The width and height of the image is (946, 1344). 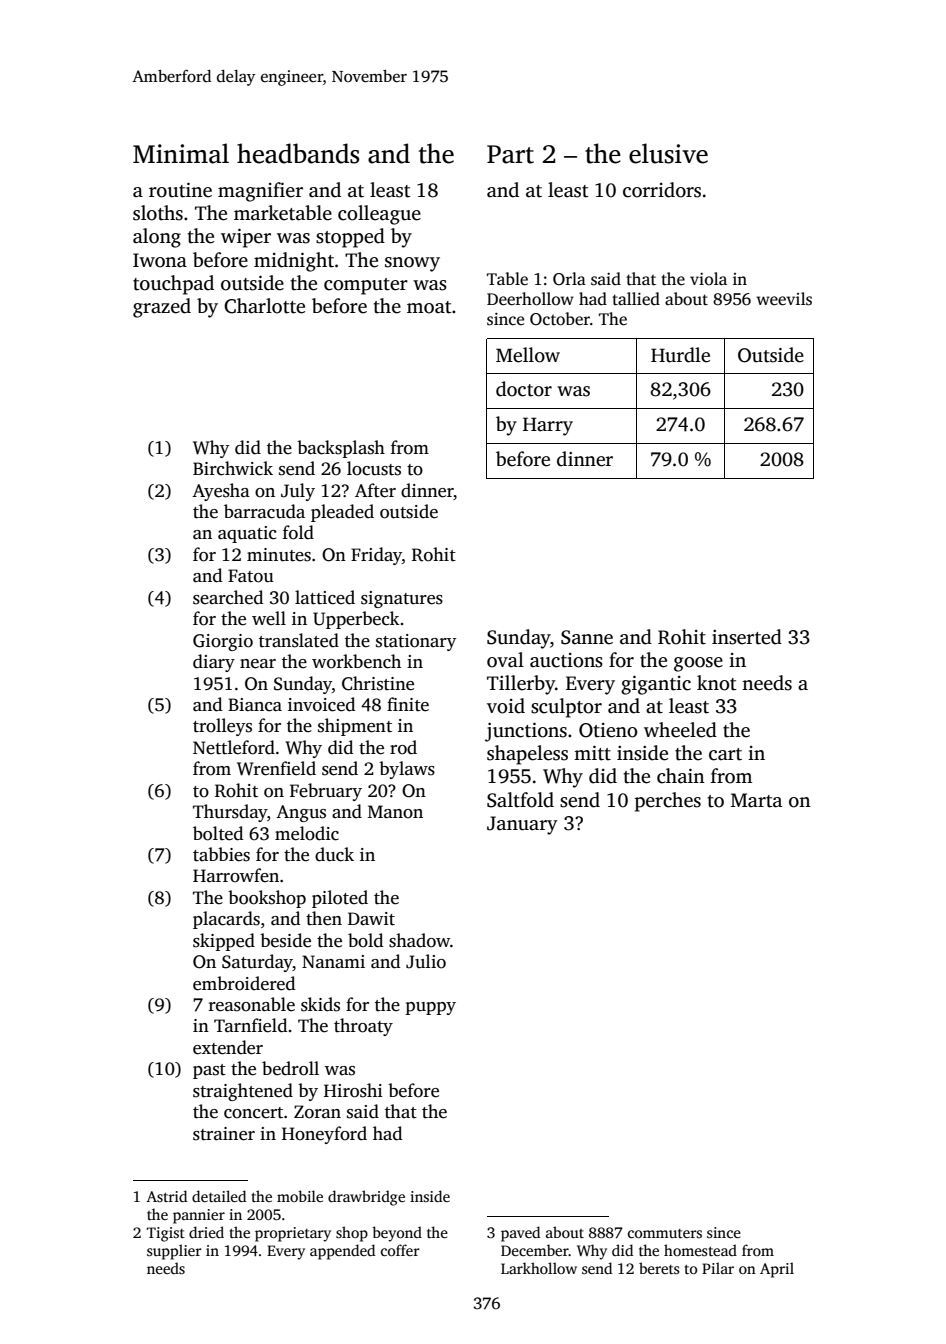 What do you see at coordinates (371, 919) in the image?
I see `Dawit` at bounding box center [371, 919].
